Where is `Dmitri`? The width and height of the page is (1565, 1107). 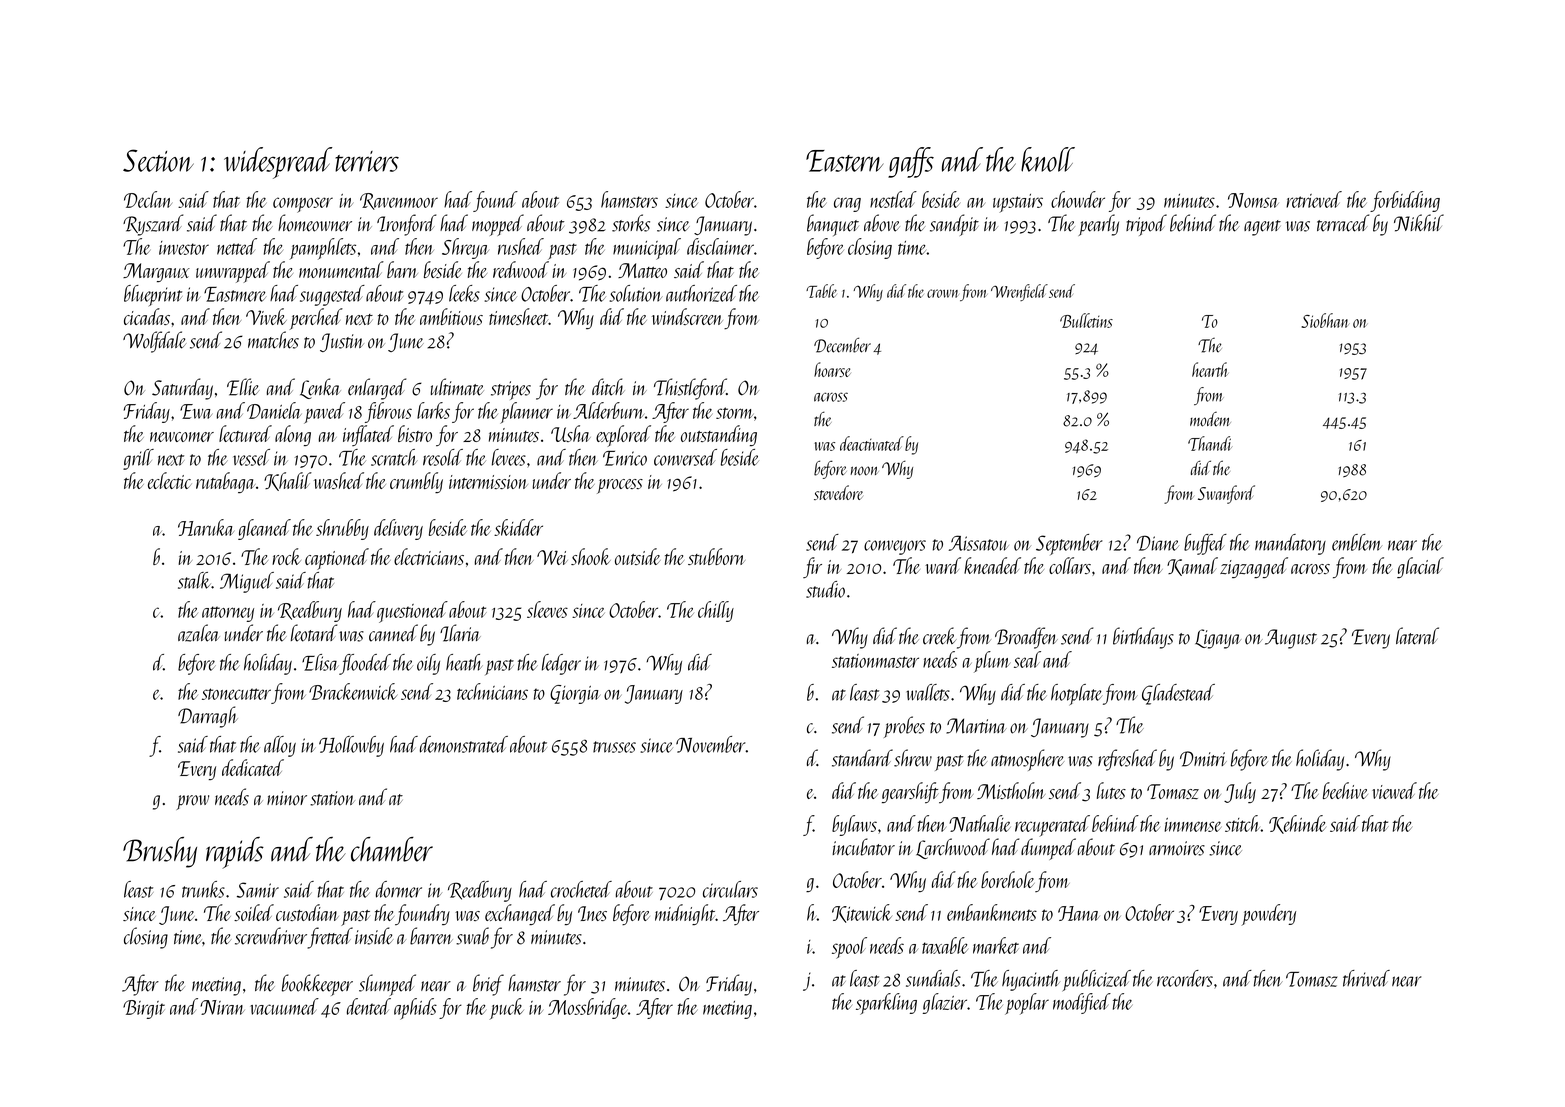
Dmitri is located at coordinates (1203, 759).
